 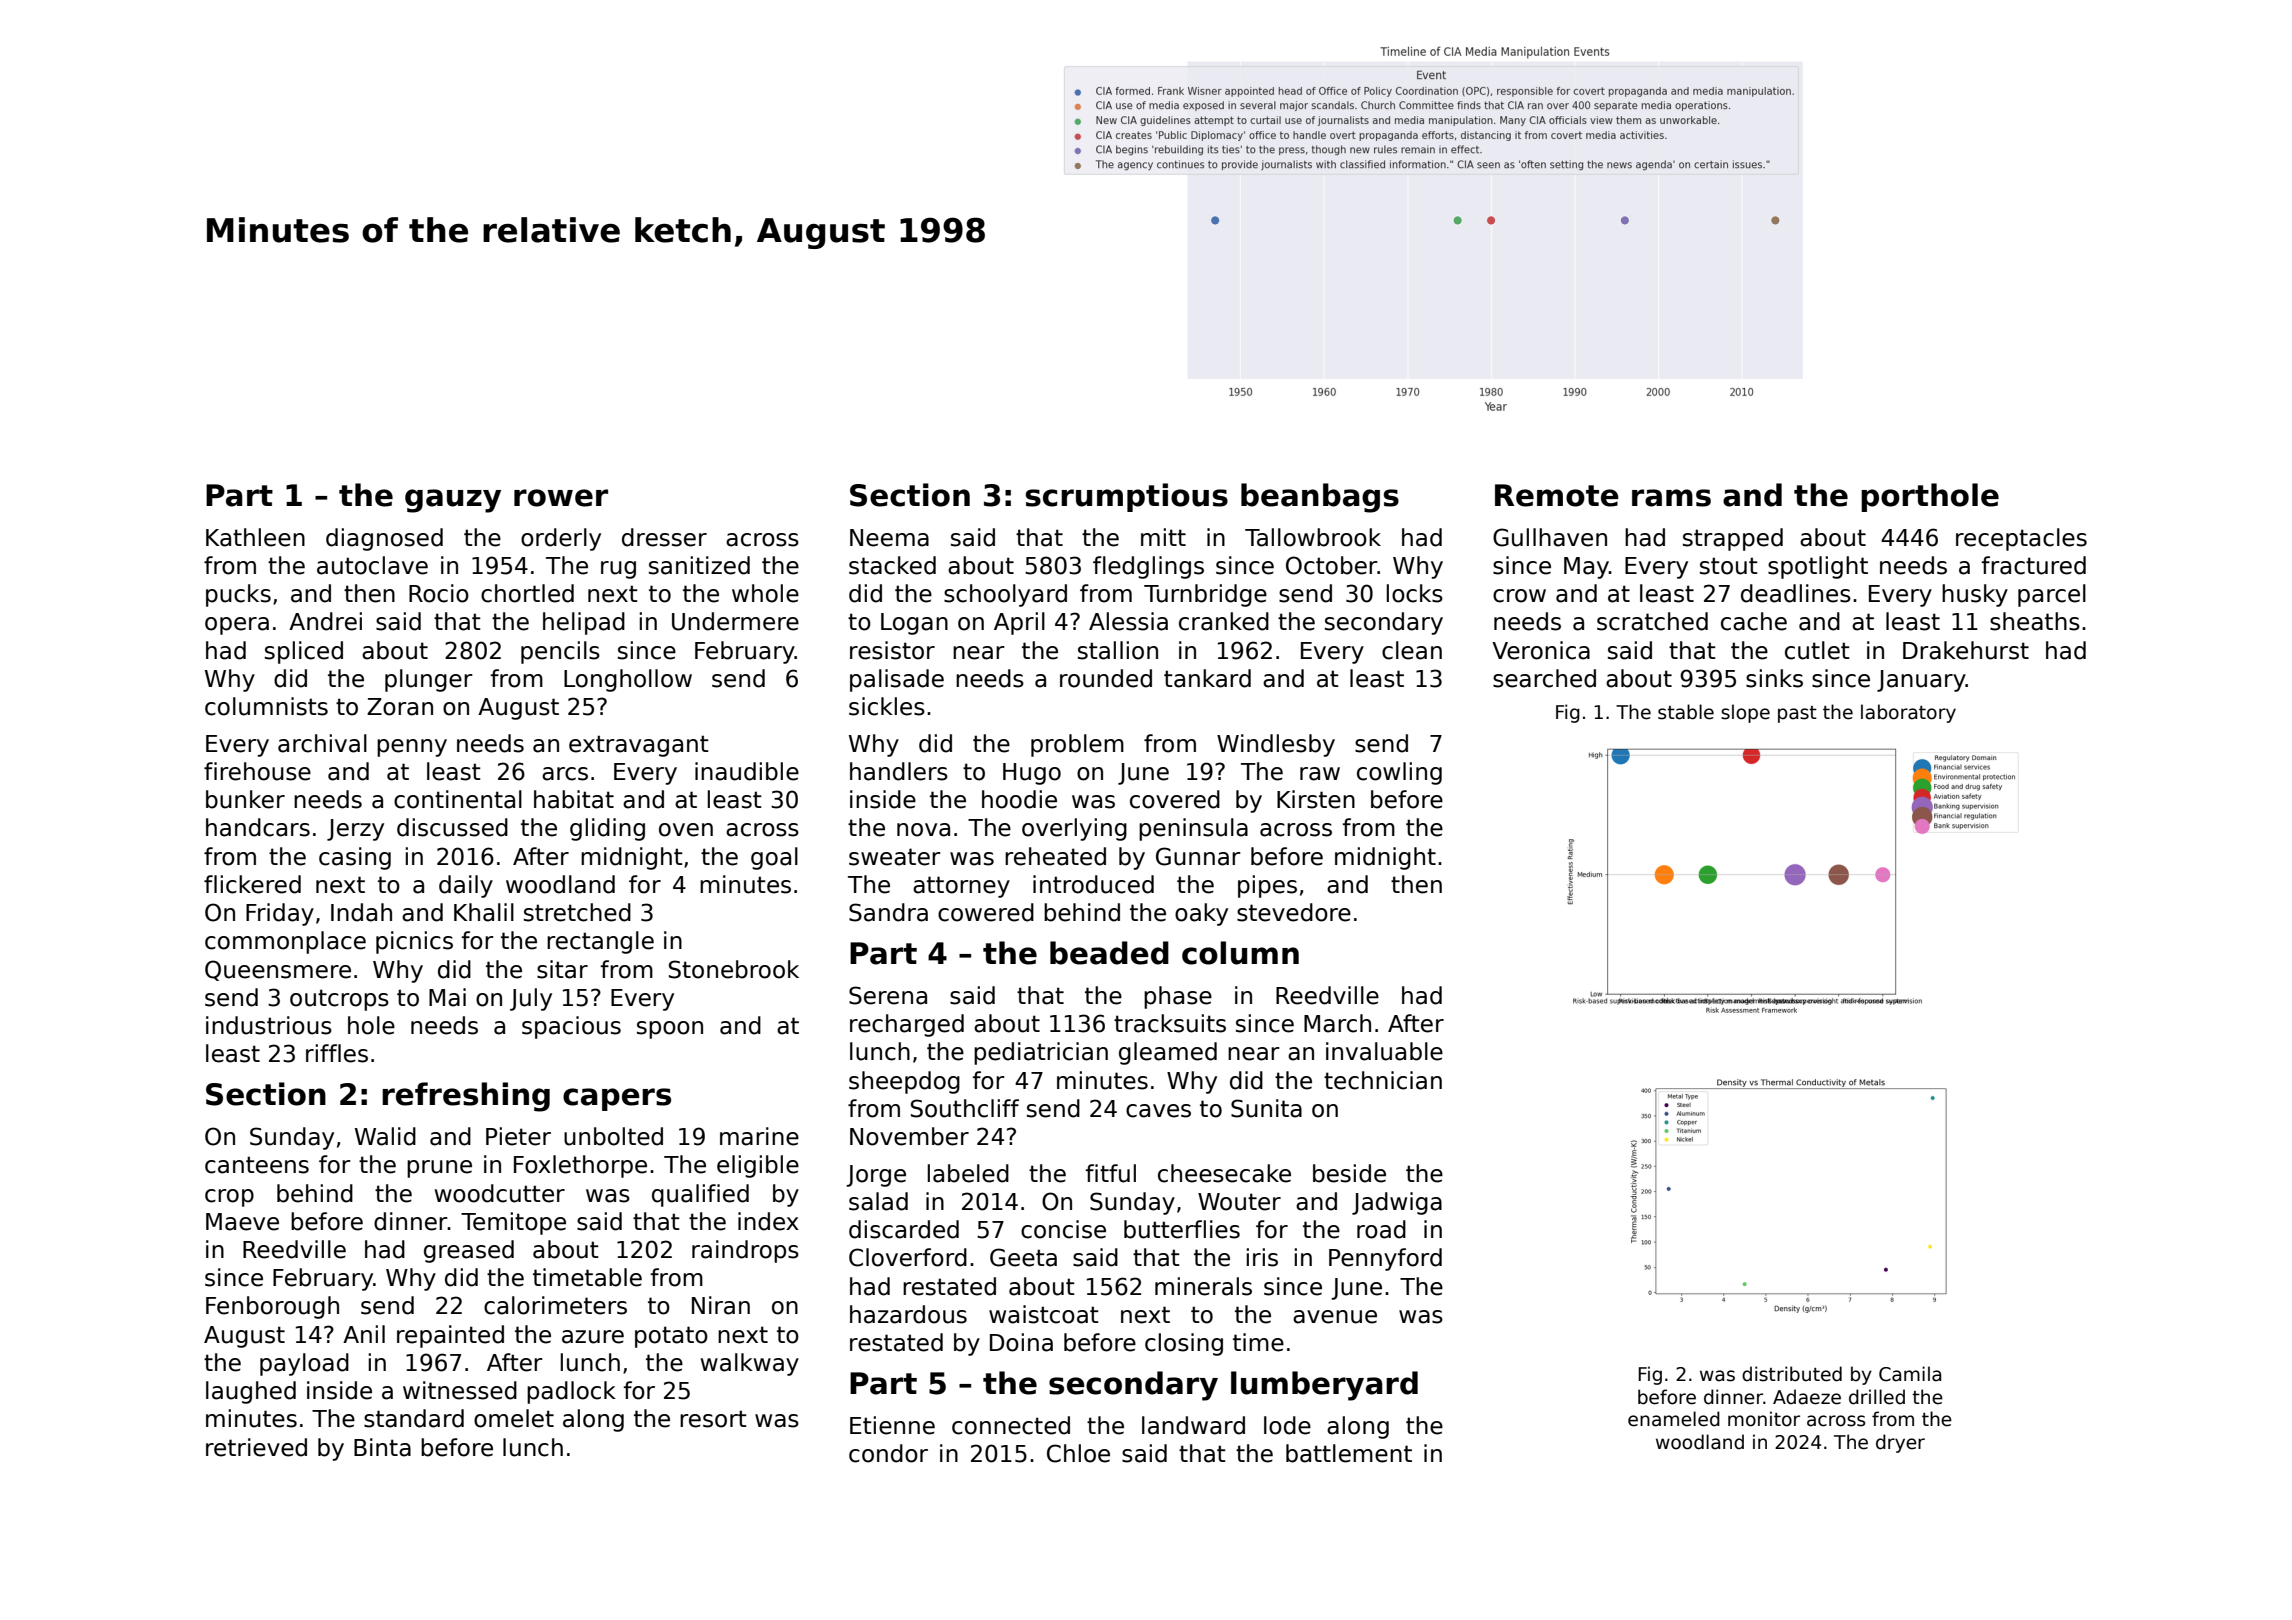 I want to click on rower, so click(x=561, y=498).
